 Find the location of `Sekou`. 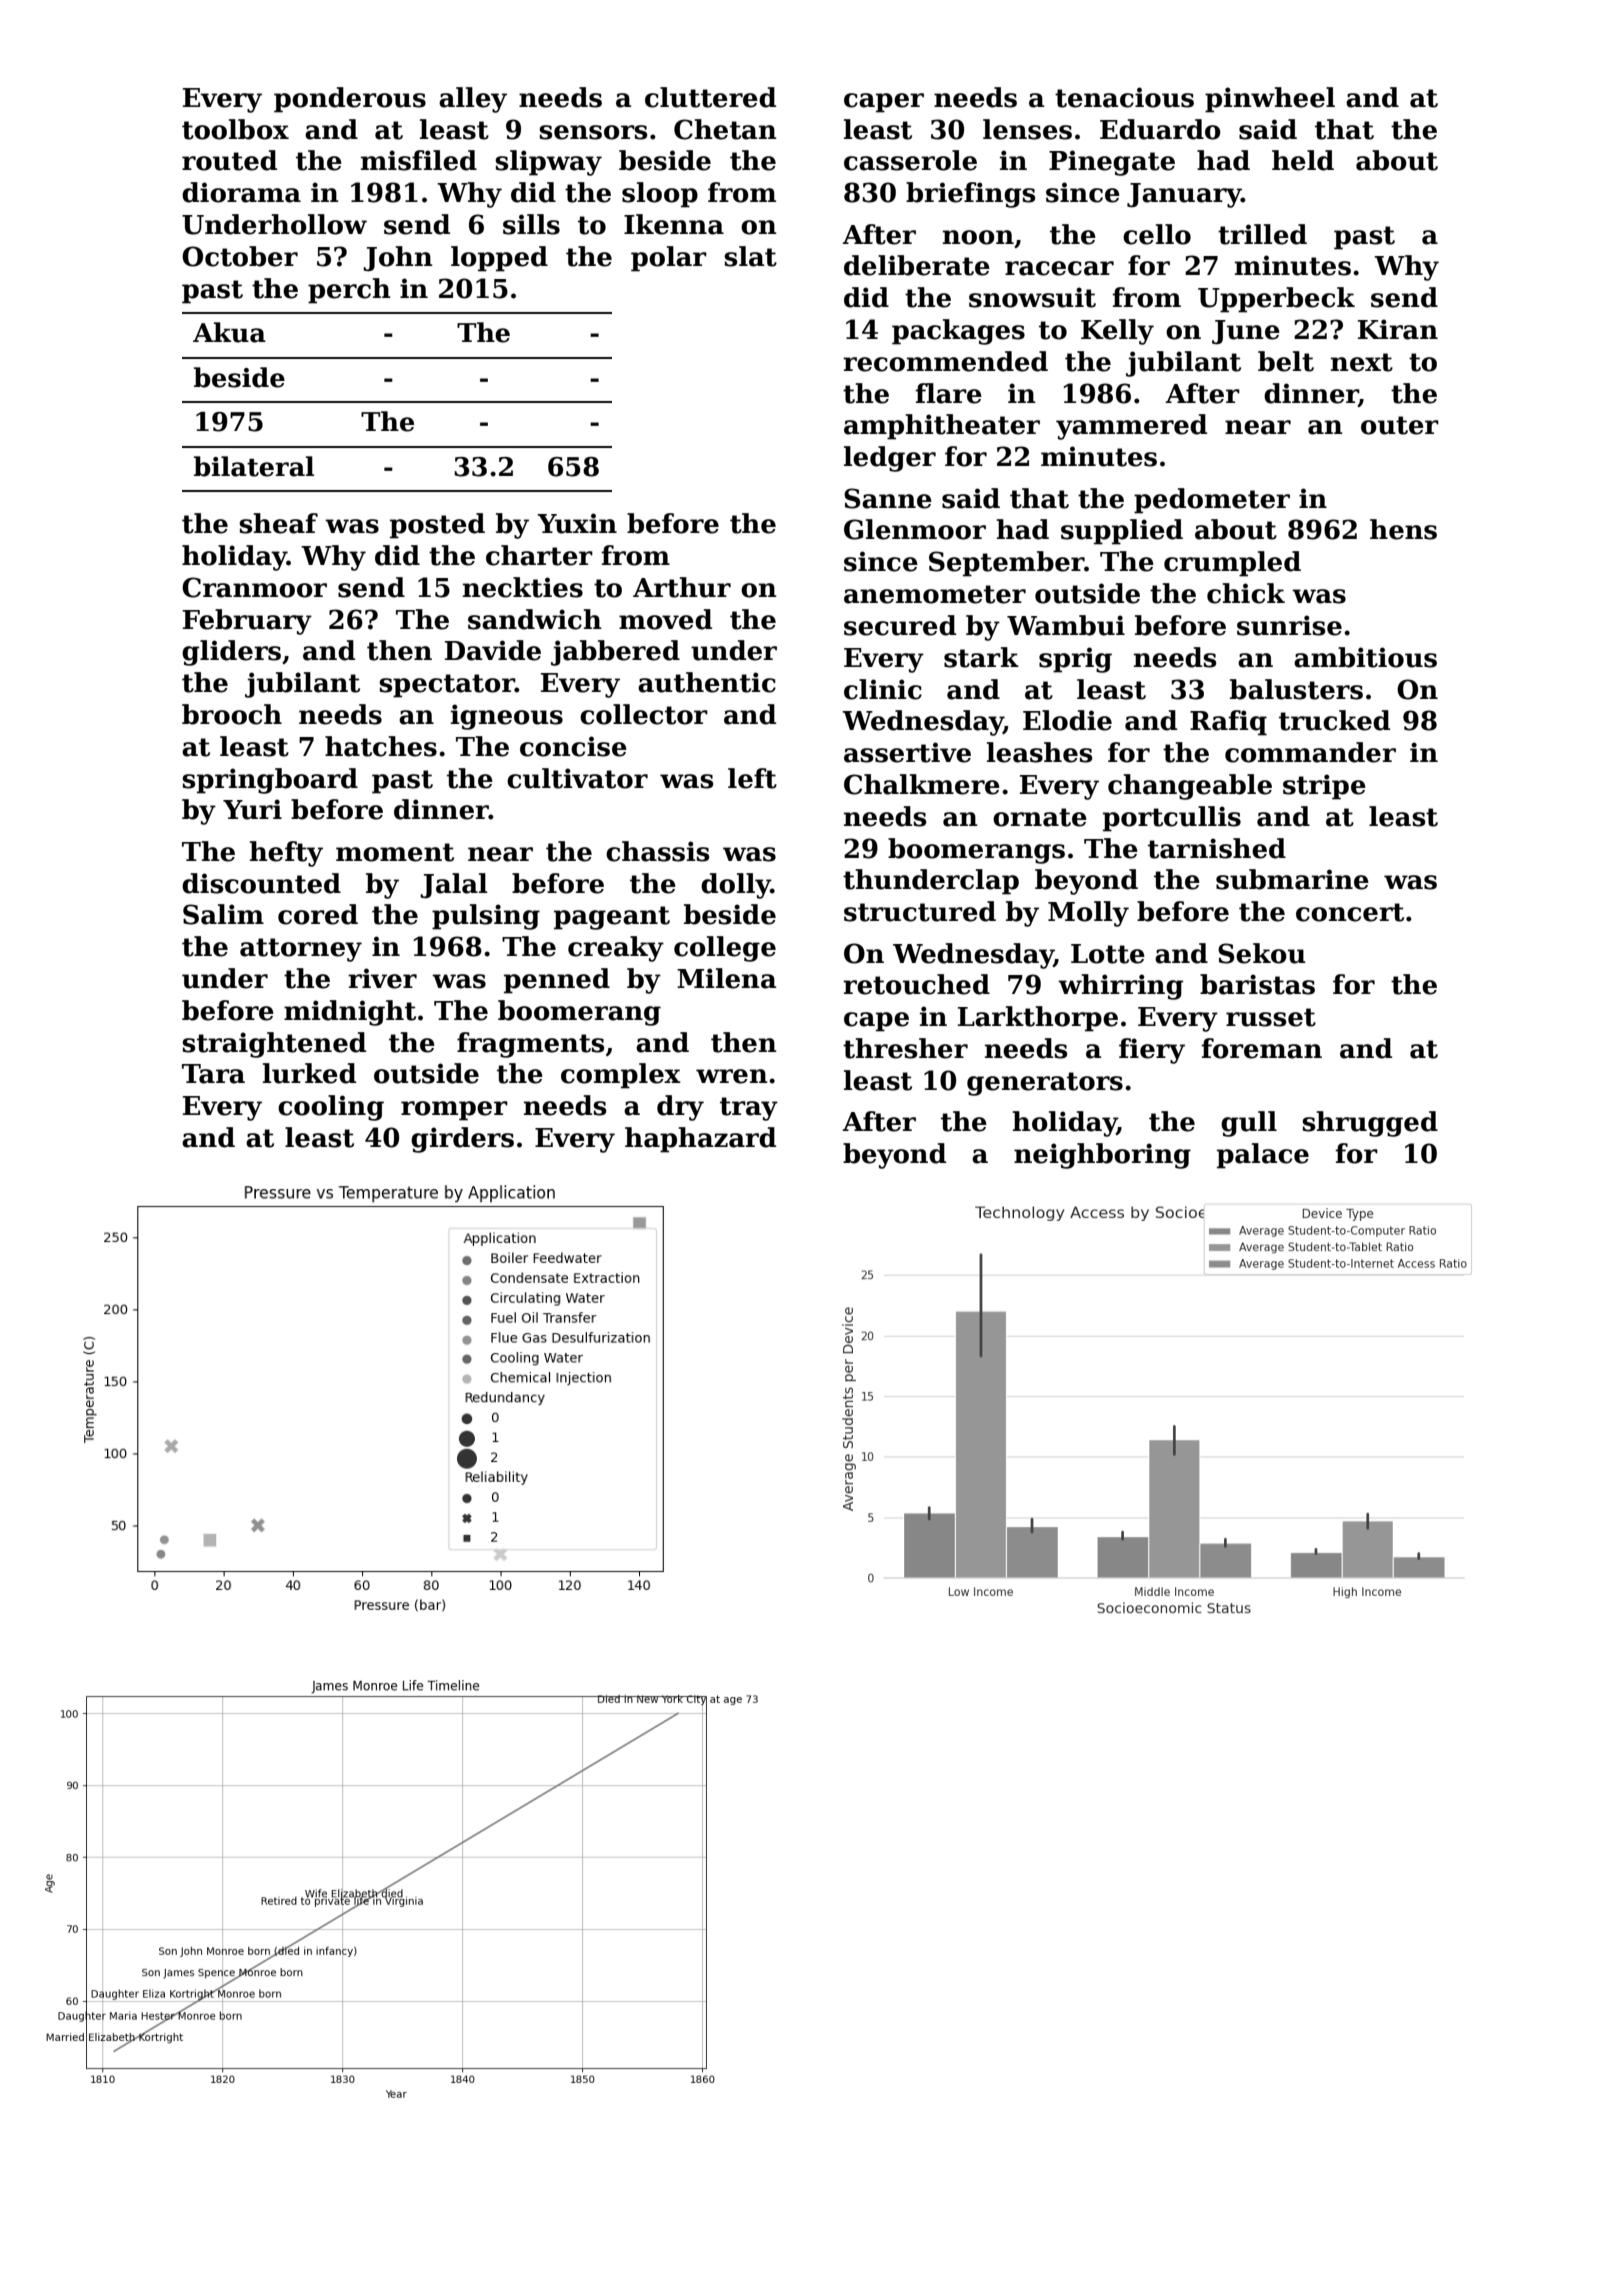

Sekou is located at coordinates (1262, 953).
